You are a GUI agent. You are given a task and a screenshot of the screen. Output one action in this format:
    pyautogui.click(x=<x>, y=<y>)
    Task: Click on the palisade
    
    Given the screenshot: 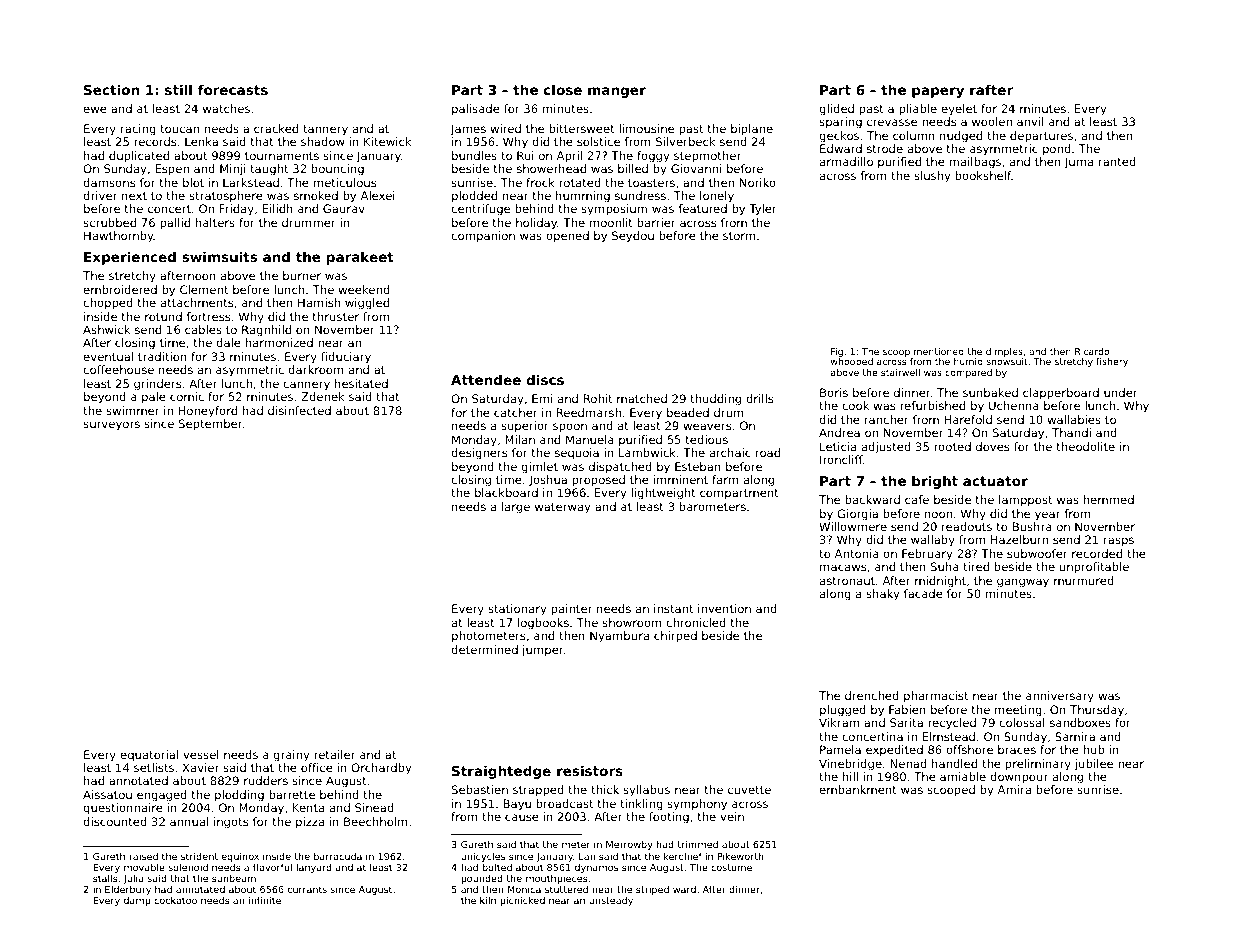 What is the action you would take?
    pyautogui.click(x=476, y=110)
